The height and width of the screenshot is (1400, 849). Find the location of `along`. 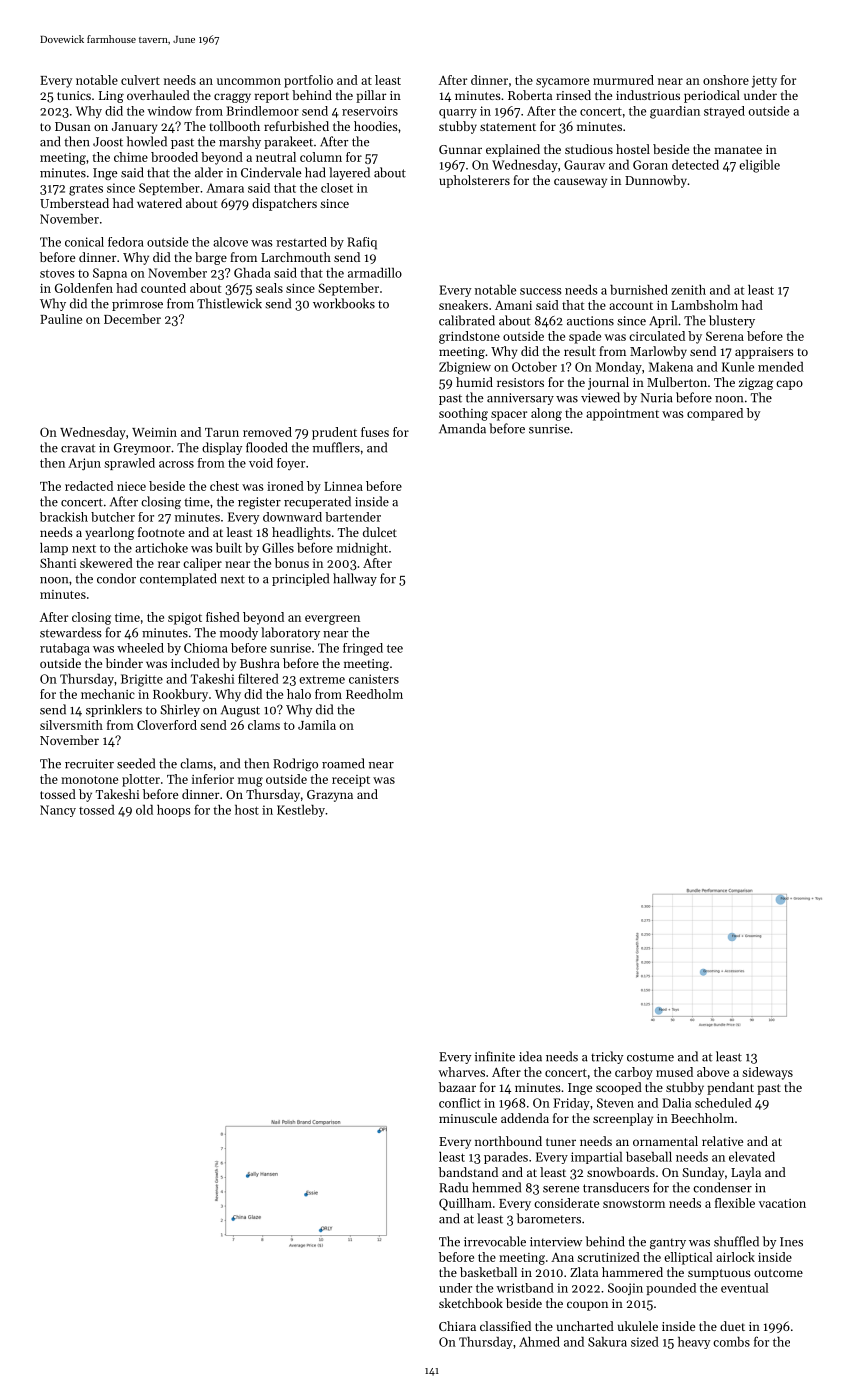

along is located at coordinates (546, 414).
